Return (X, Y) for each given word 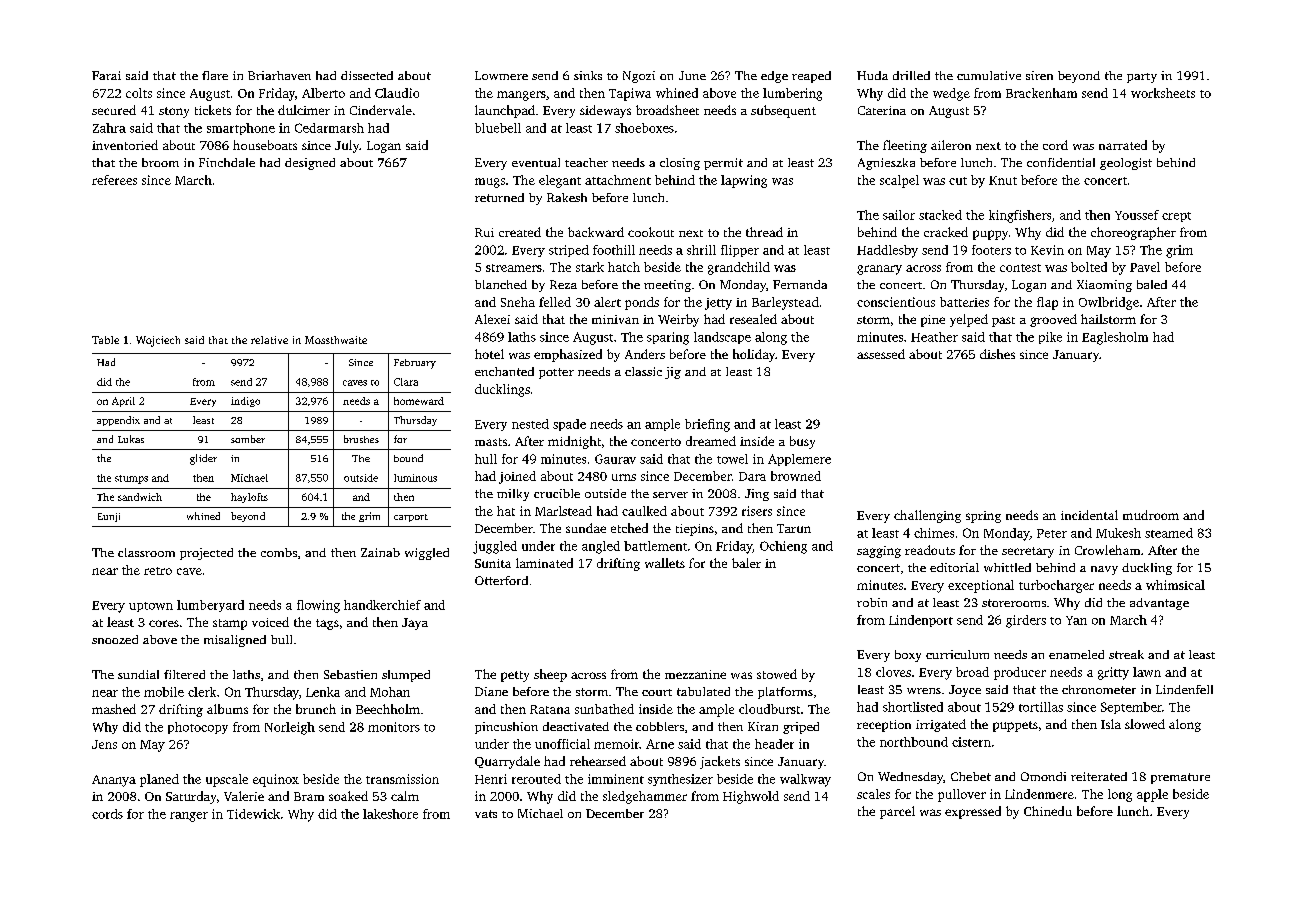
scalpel (899, 181)
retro (158, 571)
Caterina (882, 110)
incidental (1089, 515)
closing (680, 164)
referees (114, 180)
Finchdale (227, 162)
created (520, 232)
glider (203, 459)
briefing (707, 425)
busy (802, 442)
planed (159, 780)
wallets (665, 563)
